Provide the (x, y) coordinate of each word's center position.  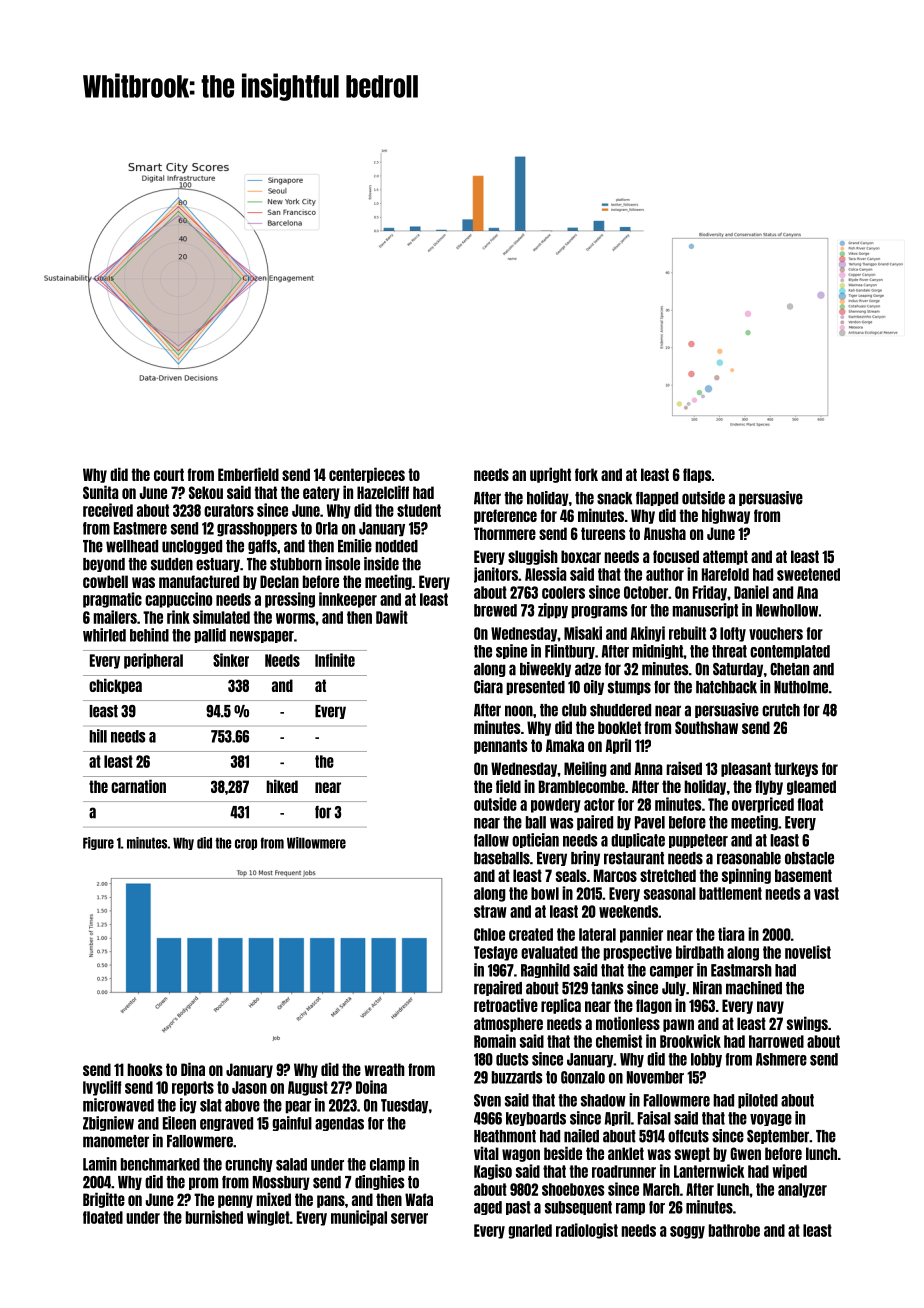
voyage (771, 1120)
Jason (249, 1087)
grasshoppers (257, 529)
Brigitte (104, 1200)
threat (729, 651)
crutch (781, 710)
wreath (384, 1069)
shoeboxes (573, 1189)
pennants (500, 746)
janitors (496, 575)
